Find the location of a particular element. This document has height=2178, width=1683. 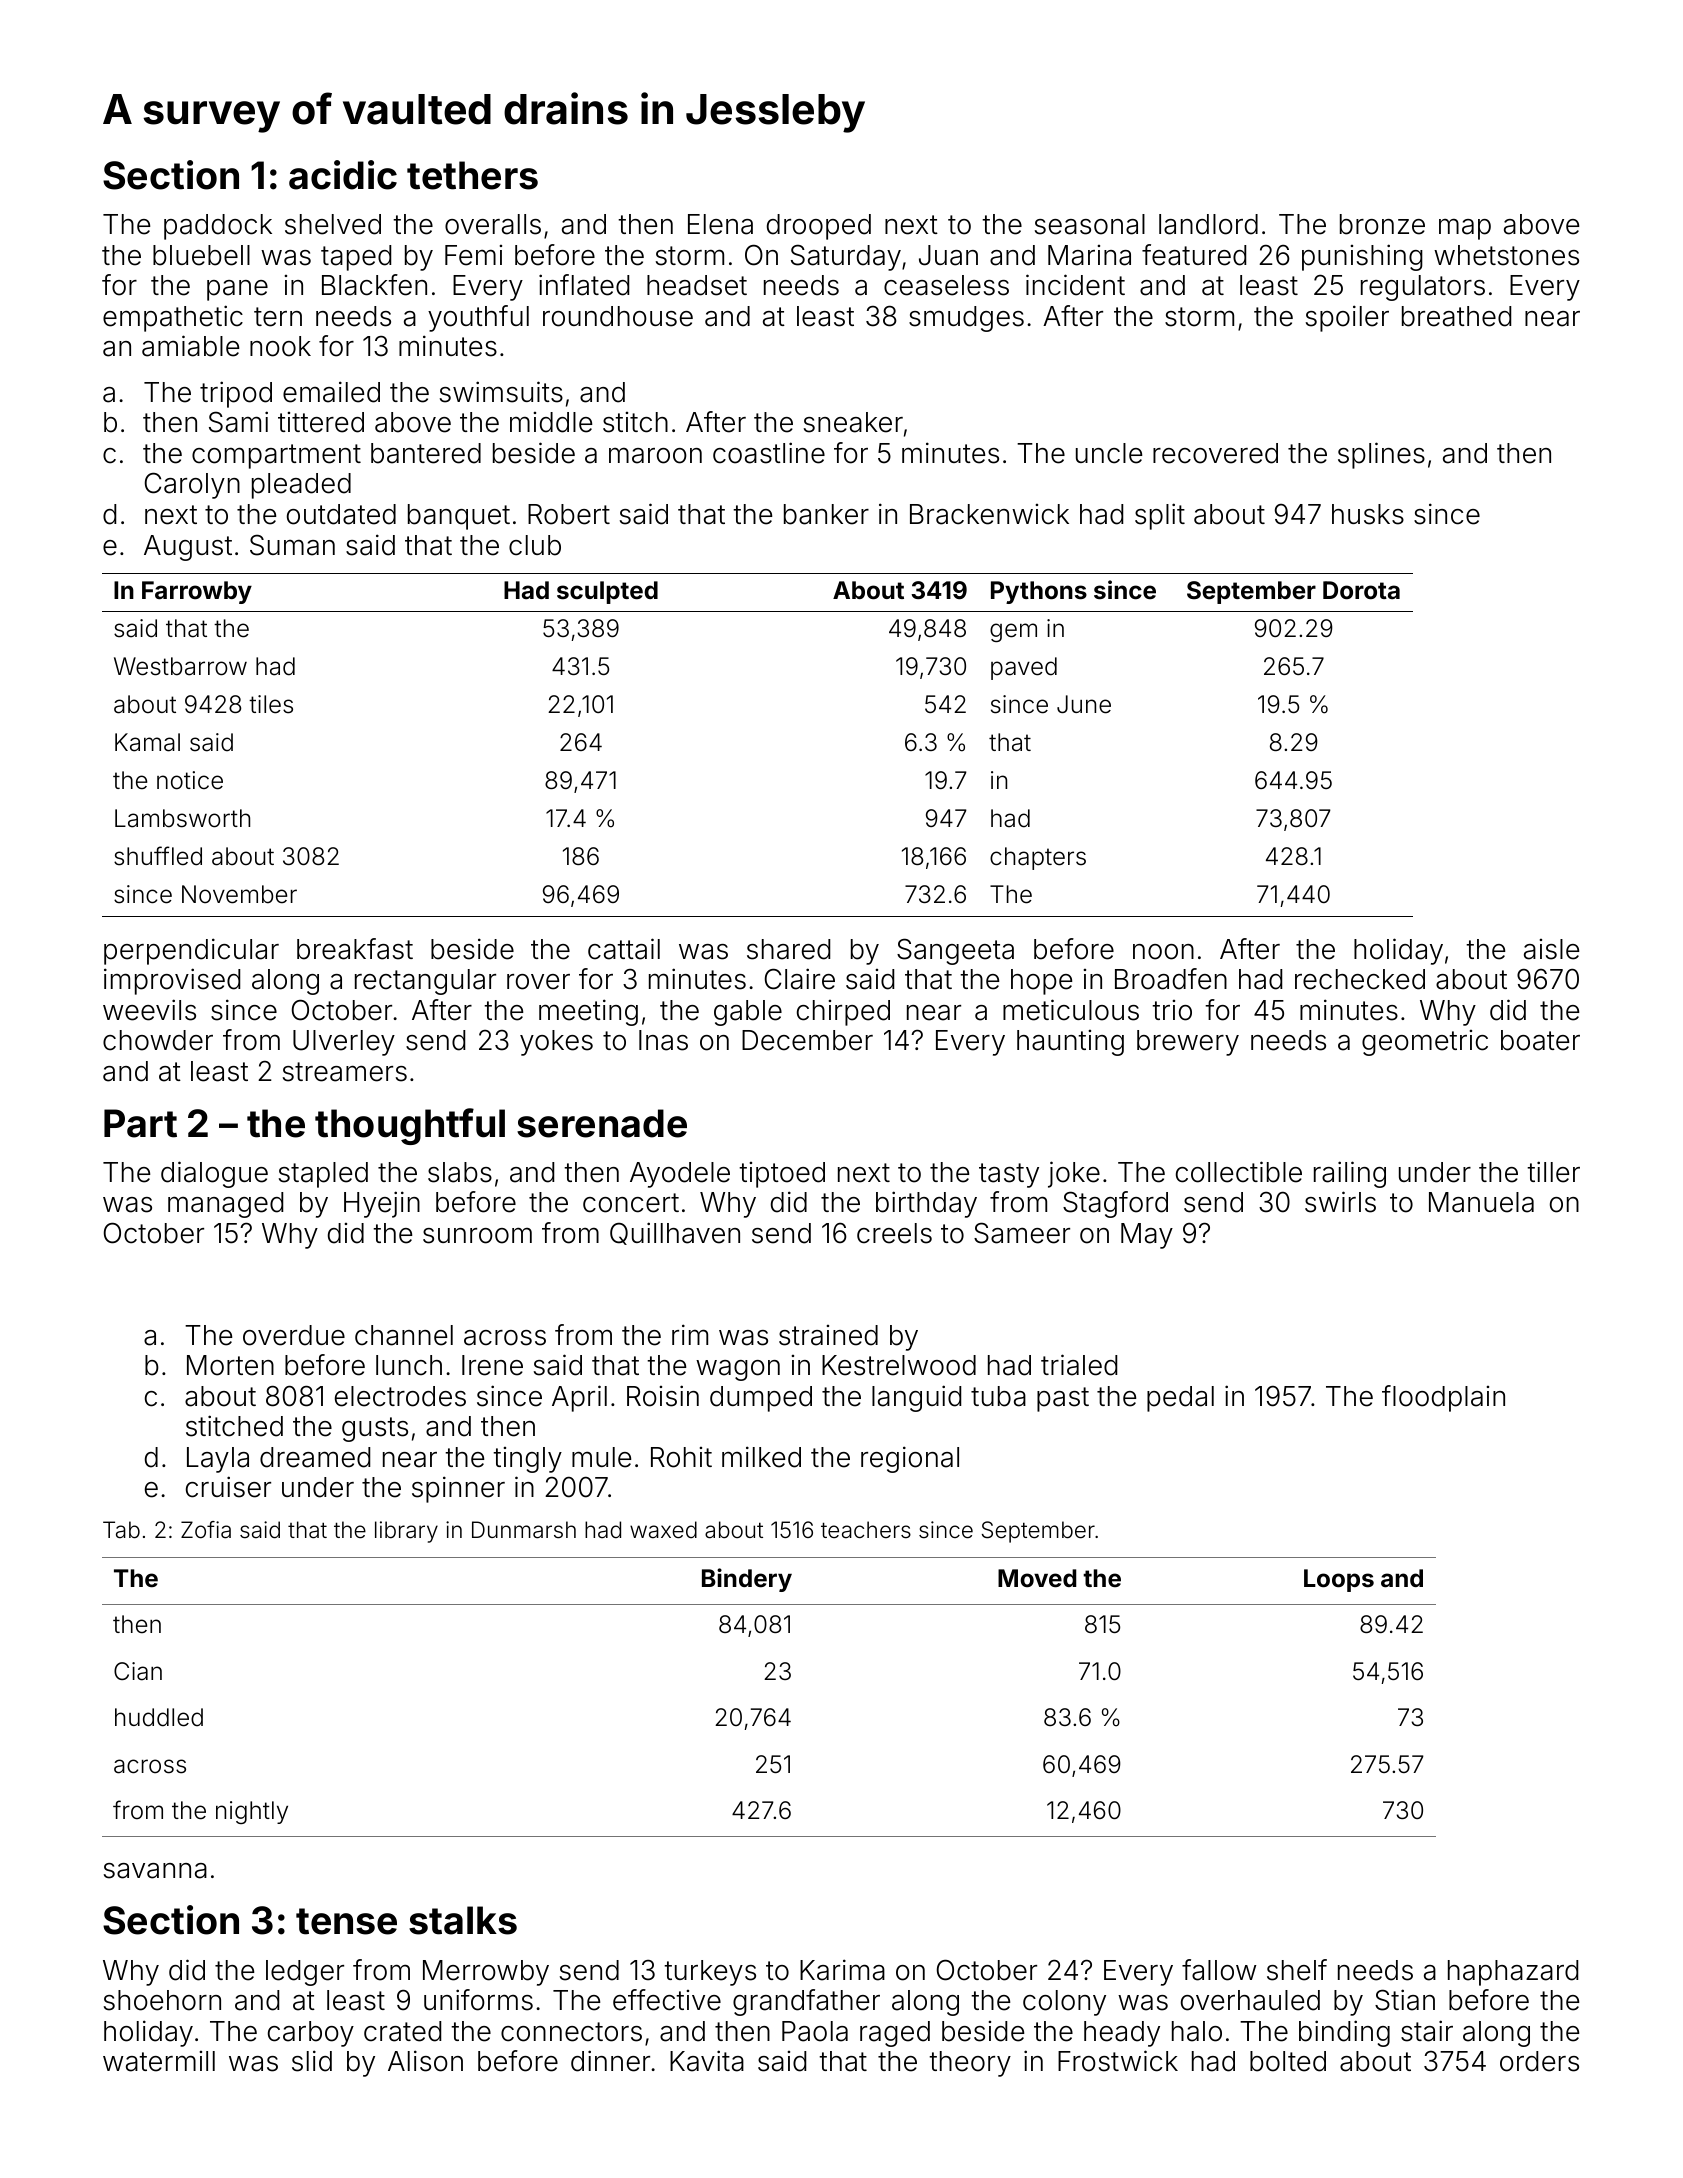

Loops is located at coordinates (1339, 1580).
